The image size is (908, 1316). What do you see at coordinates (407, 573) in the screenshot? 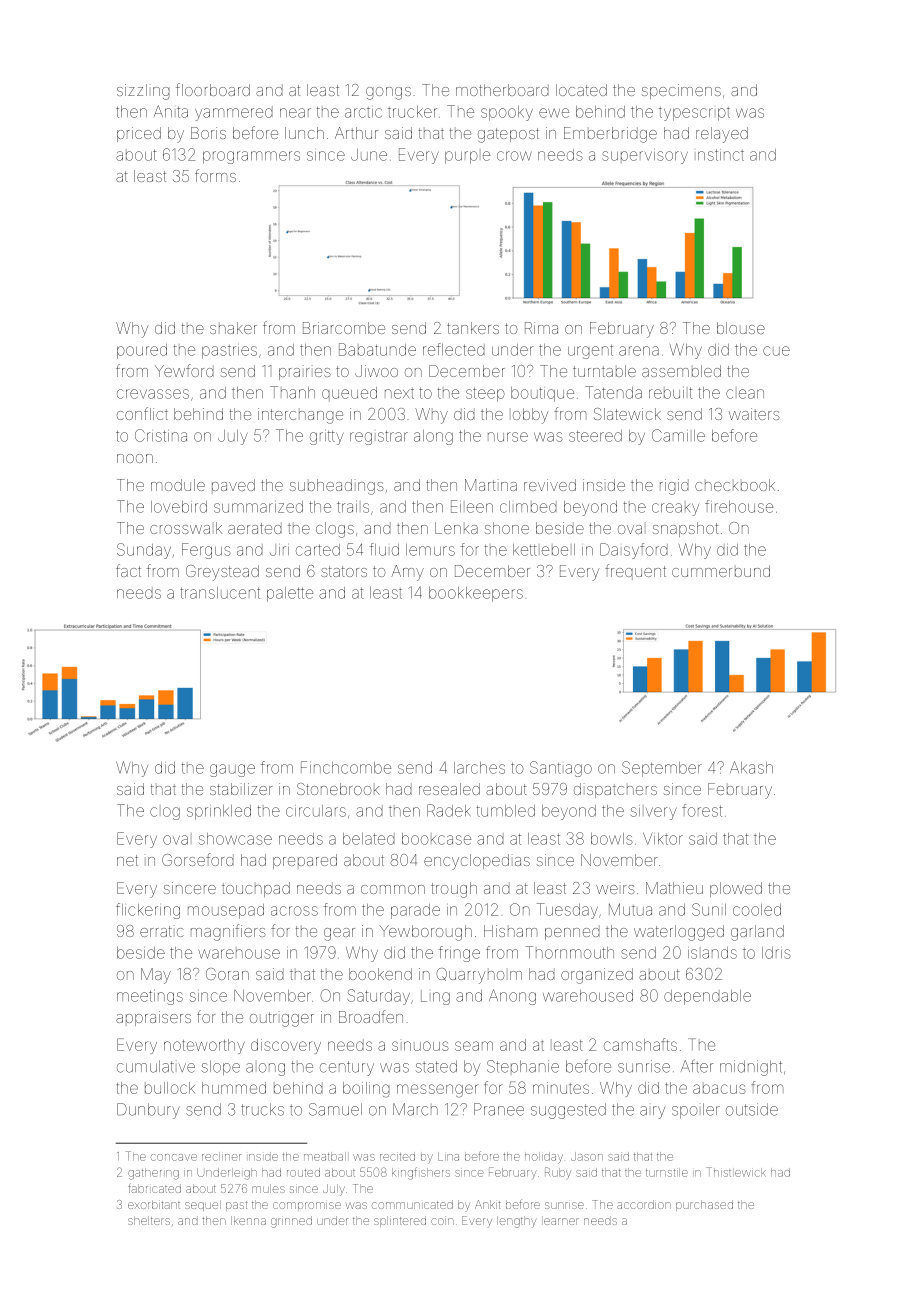
I see `Amy` at bounding box center [407, 573].
